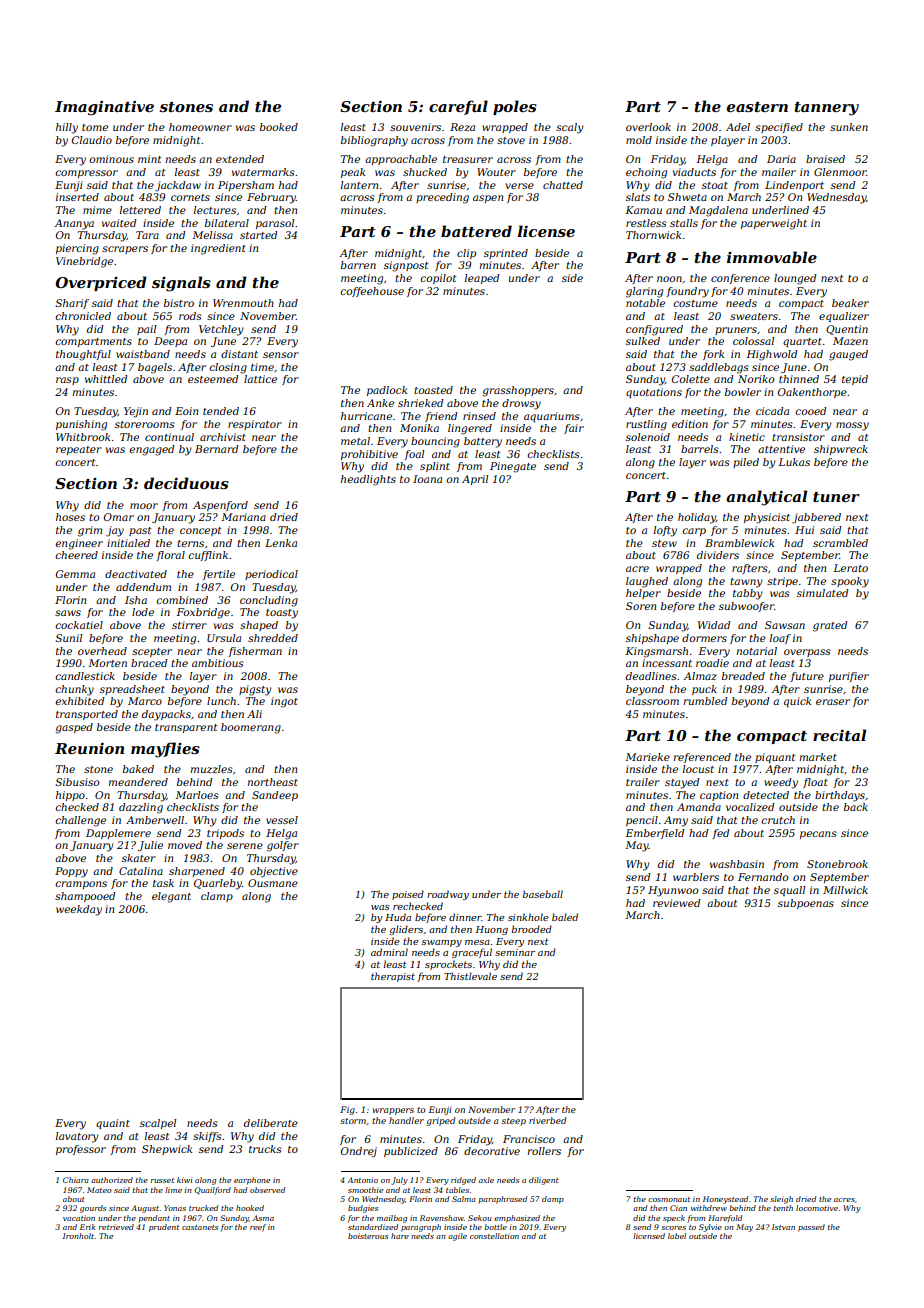 The width and height of the document is (924, 1308). Describe the element at coordinates (284, 702) in the document. I see `ingot` at that location.
